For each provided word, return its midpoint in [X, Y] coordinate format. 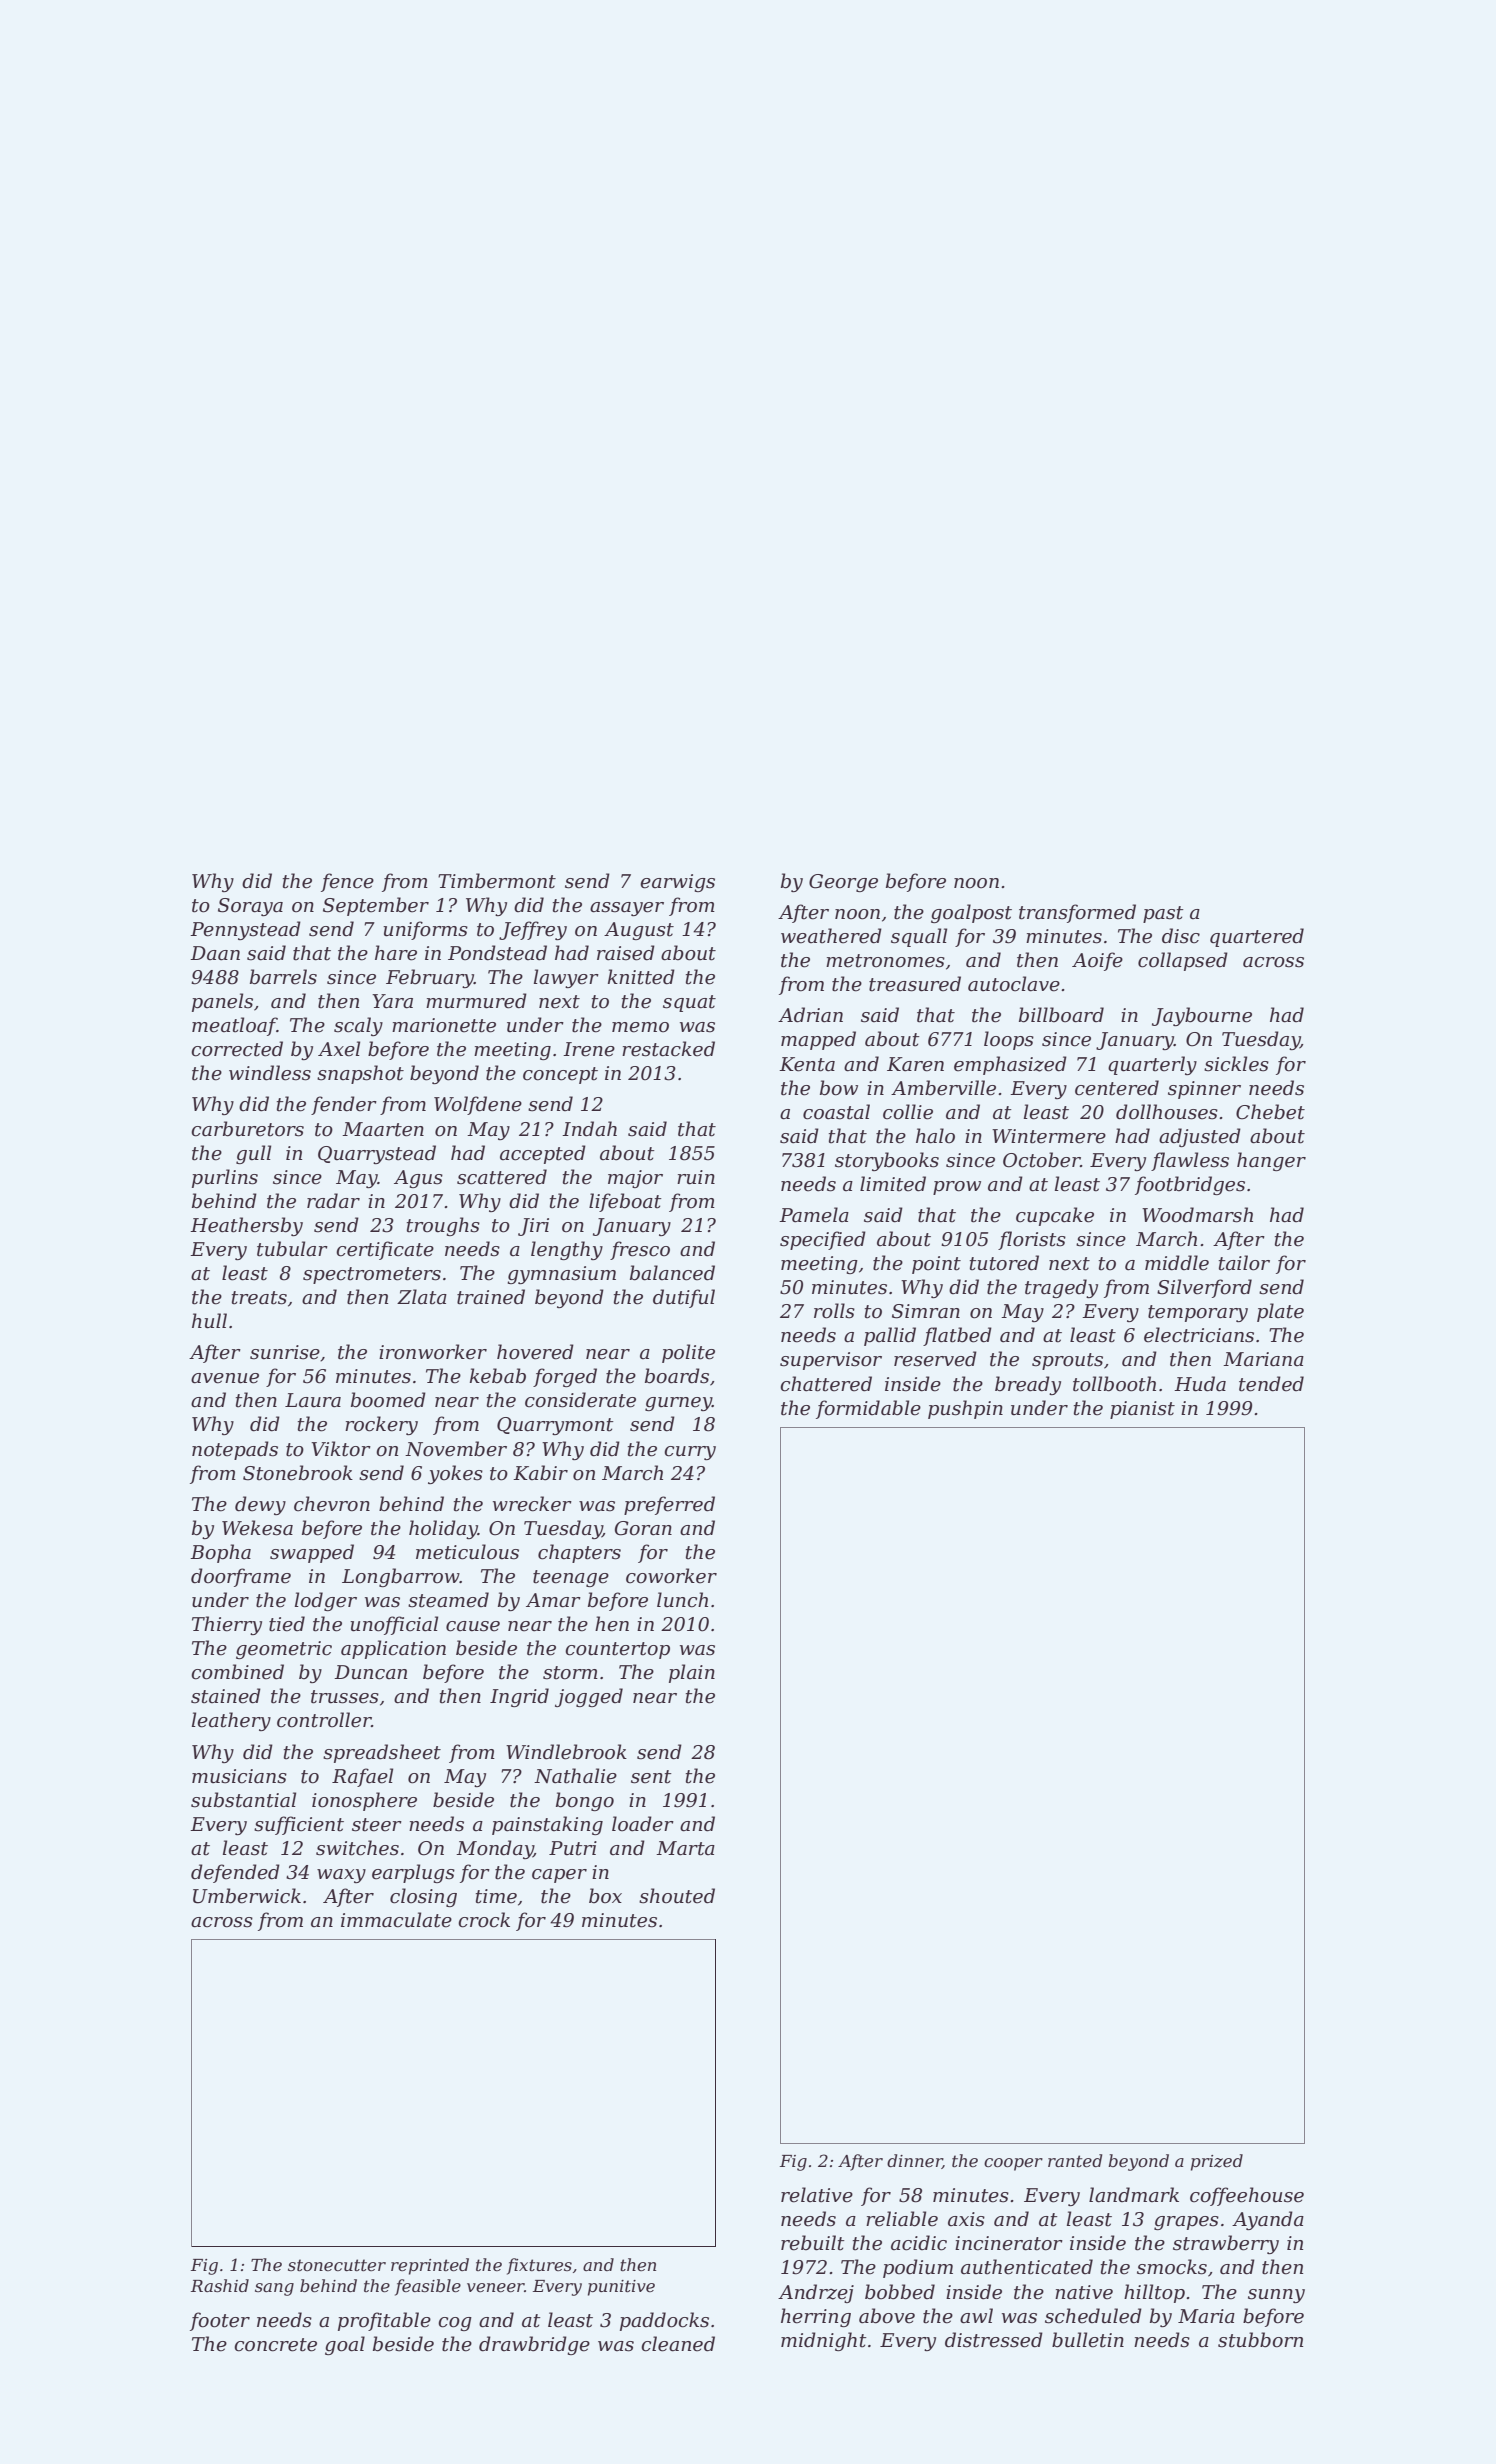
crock [484, 1920]
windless [270, 1073]
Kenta [807, 1064]
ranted [1075, 2160]
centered [1117, 1088]
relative [817, 2195]
